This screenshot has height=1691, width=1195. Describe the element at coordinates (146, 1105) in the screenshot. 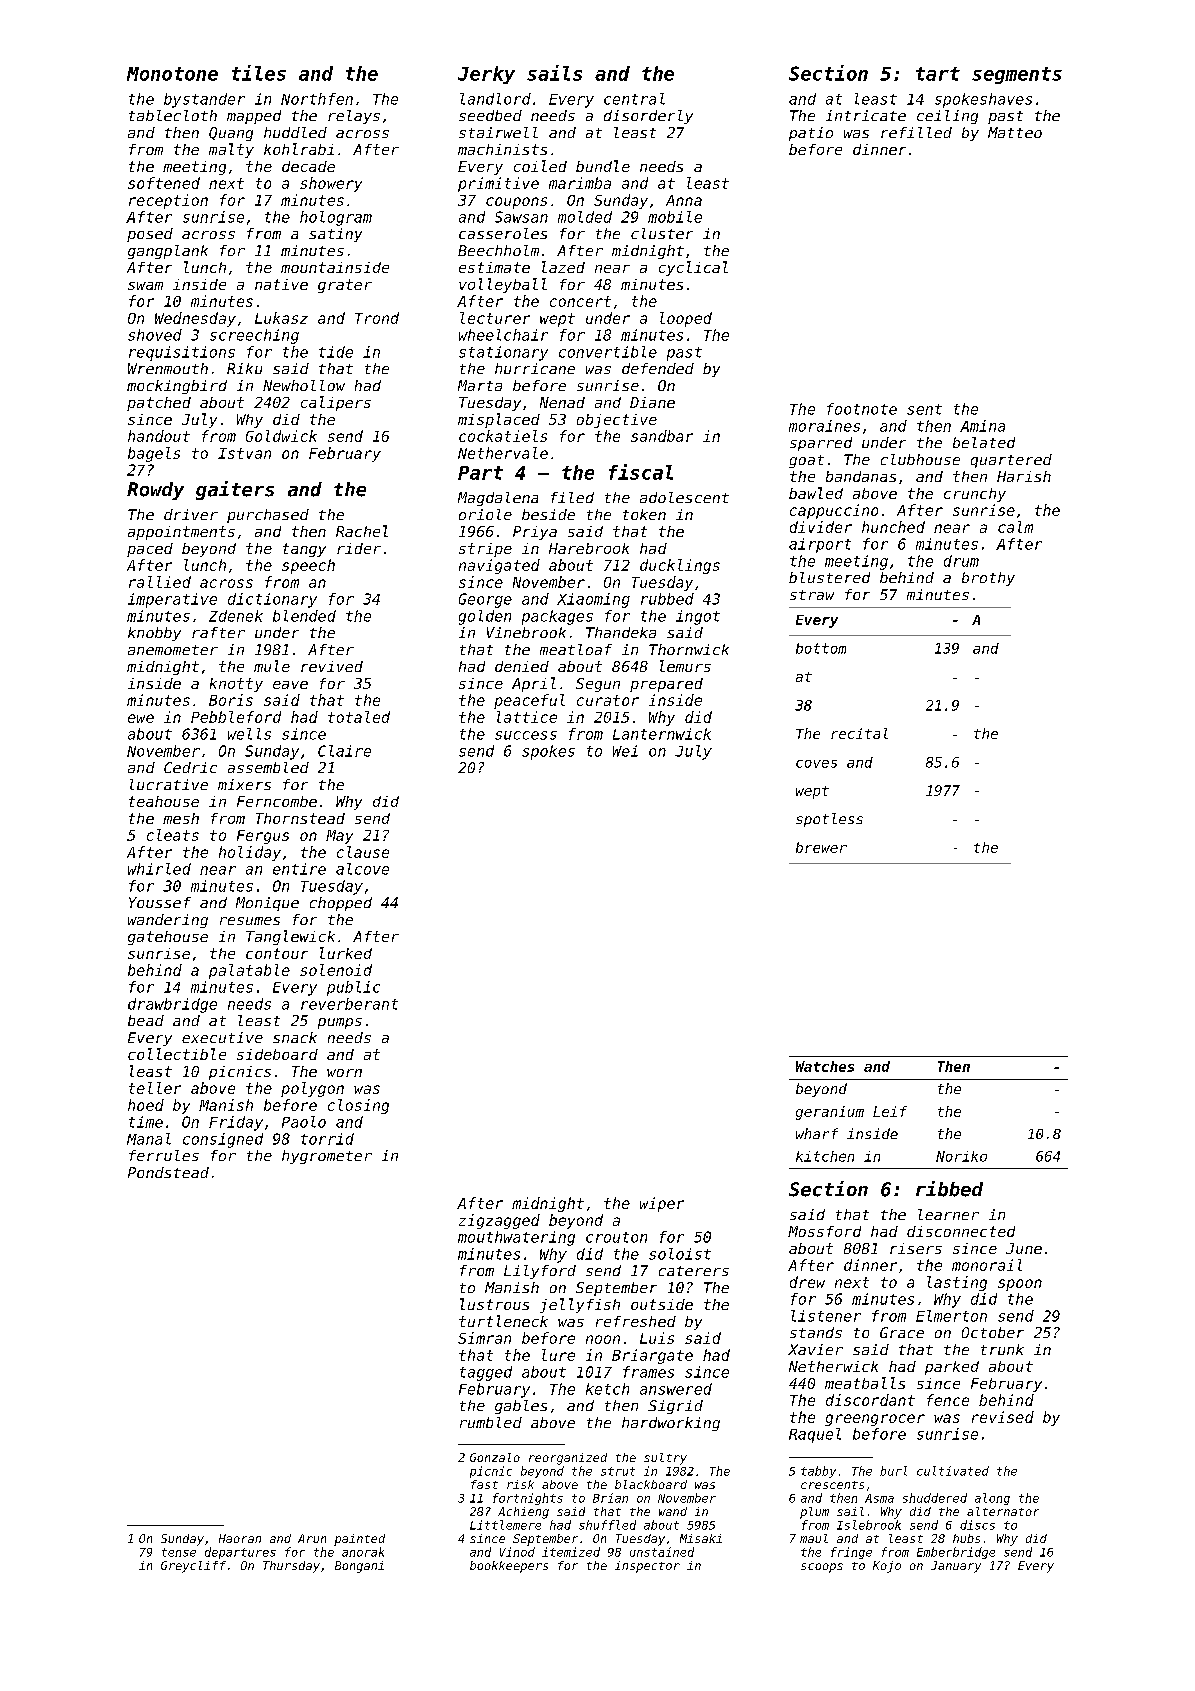

I see `hoed` at that location.
